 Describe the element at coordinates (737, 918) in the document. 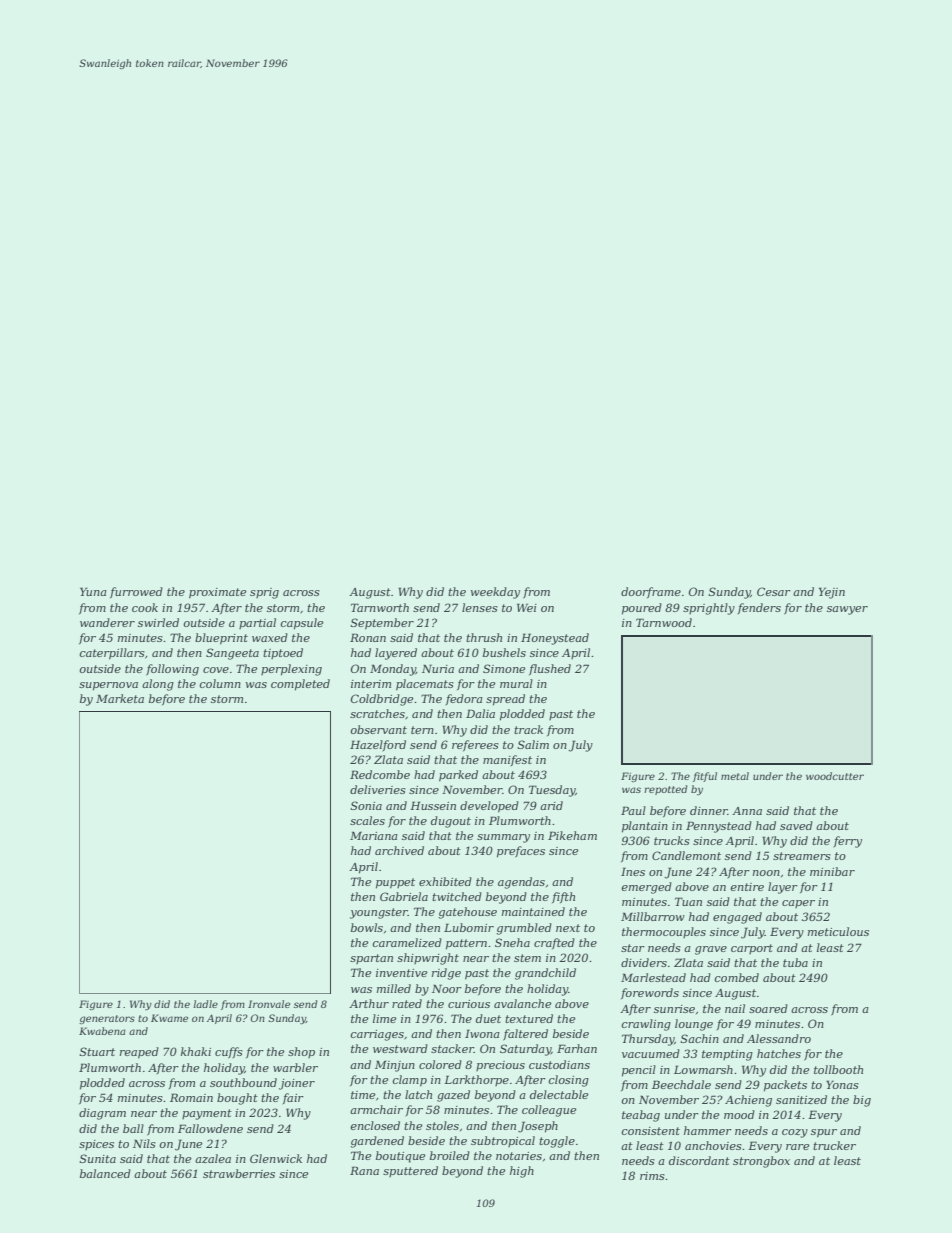

I see `engaged` at that location.
